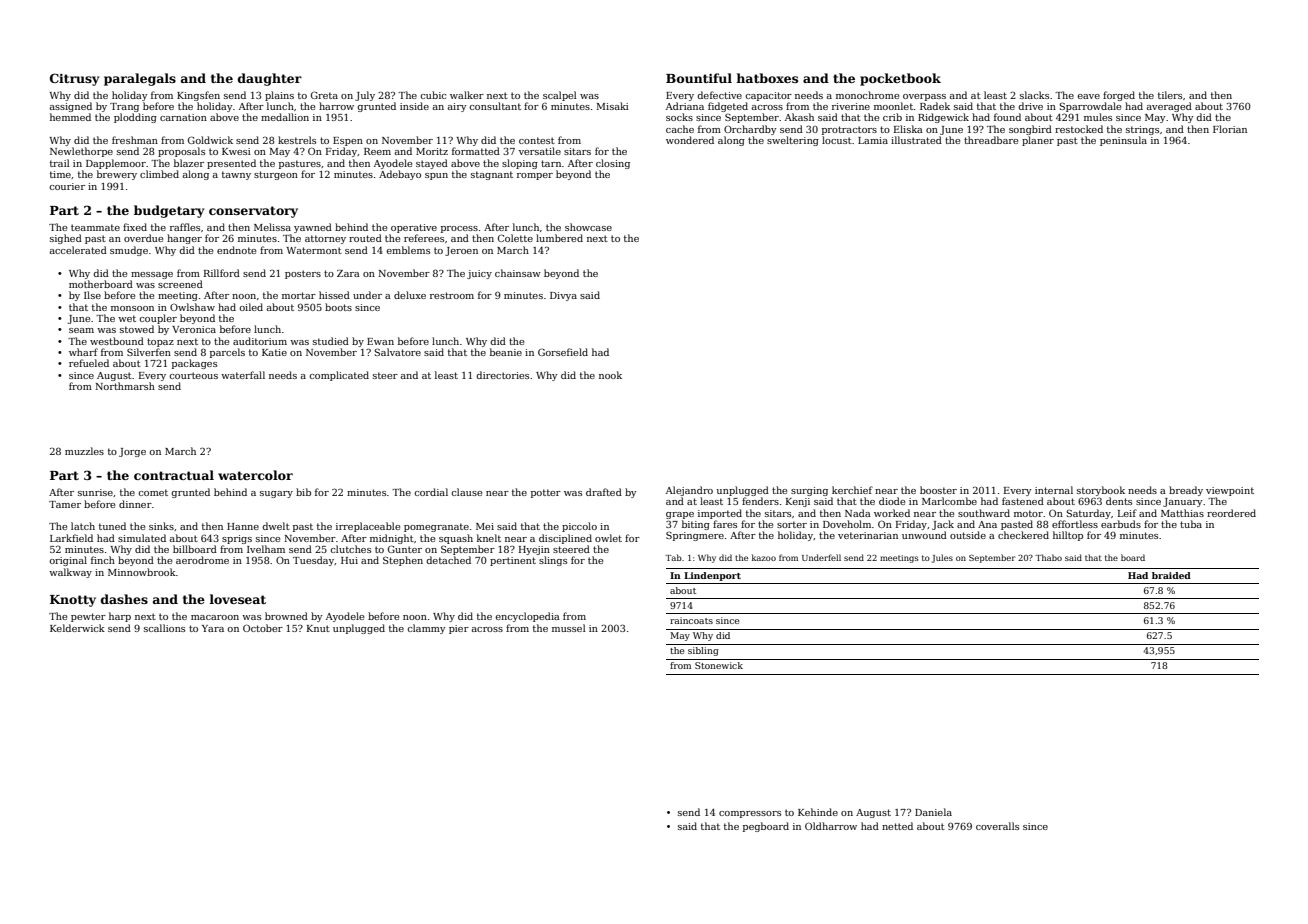  What do you see at coordinates (537, 140) in the screenshot?
I see `contest` at bounding box center [537, 140].
